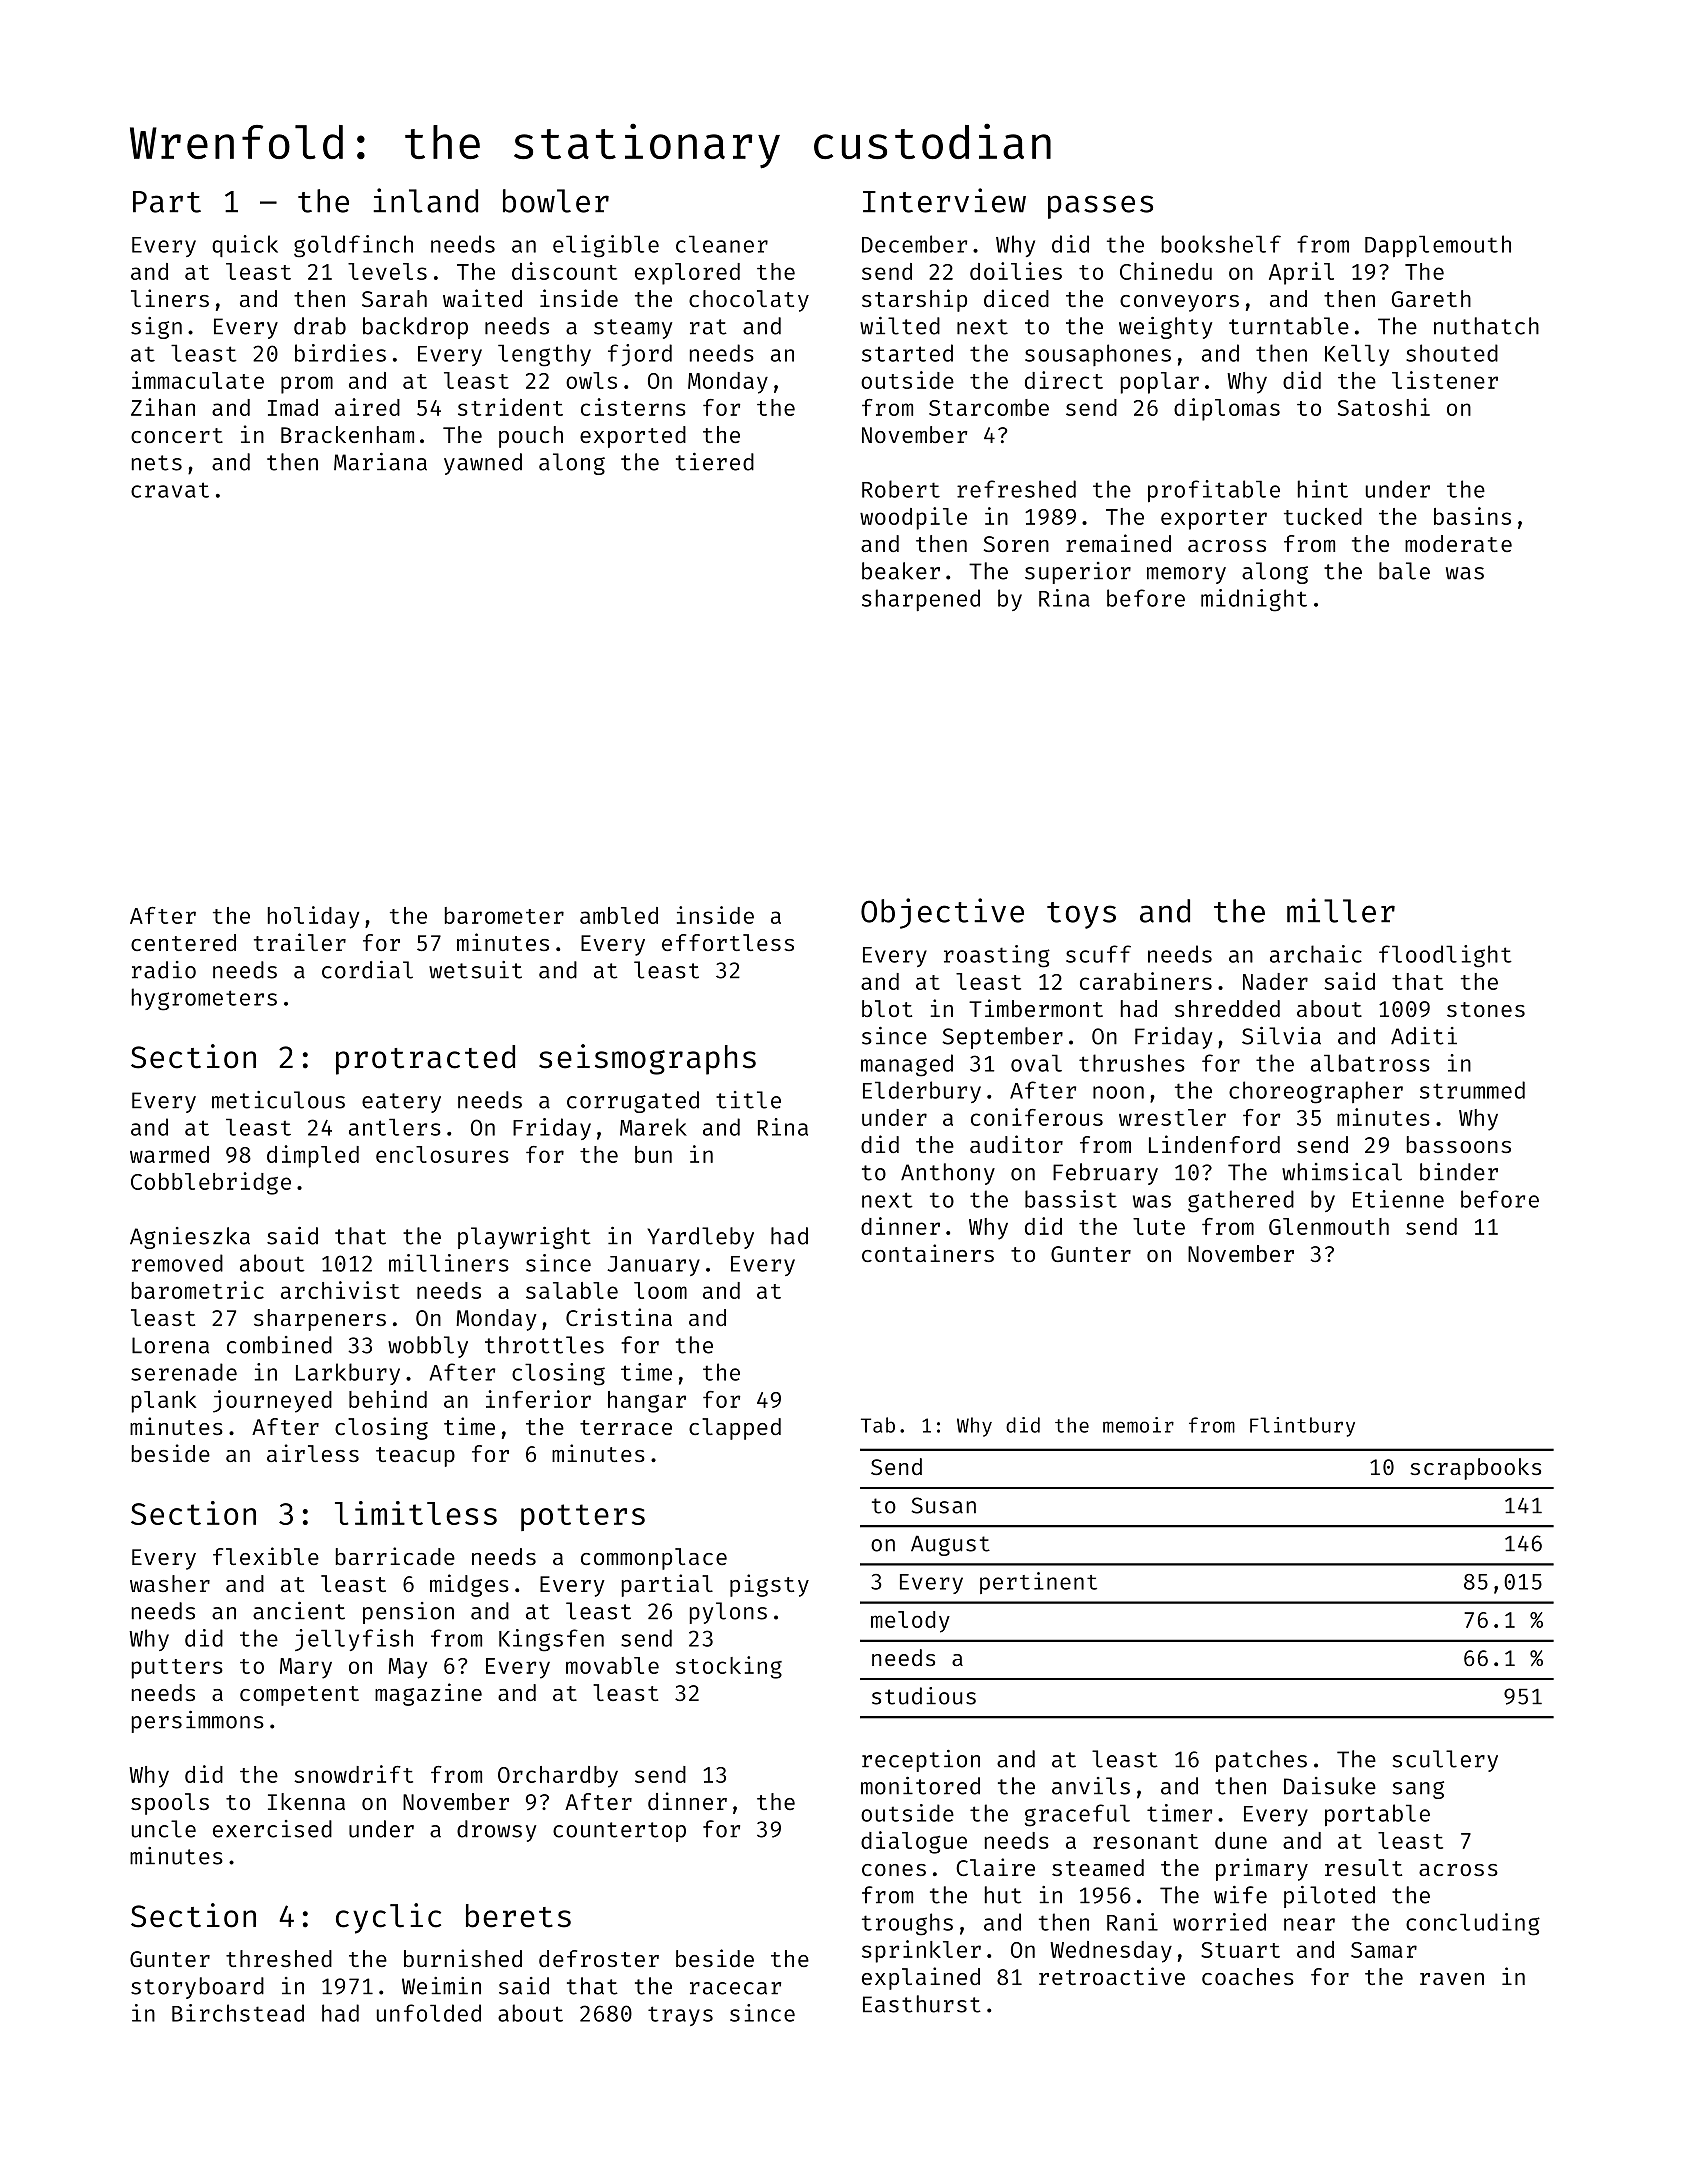  Describe the element at coordinates (425, 200) in the page. I see `inland` at that location.
